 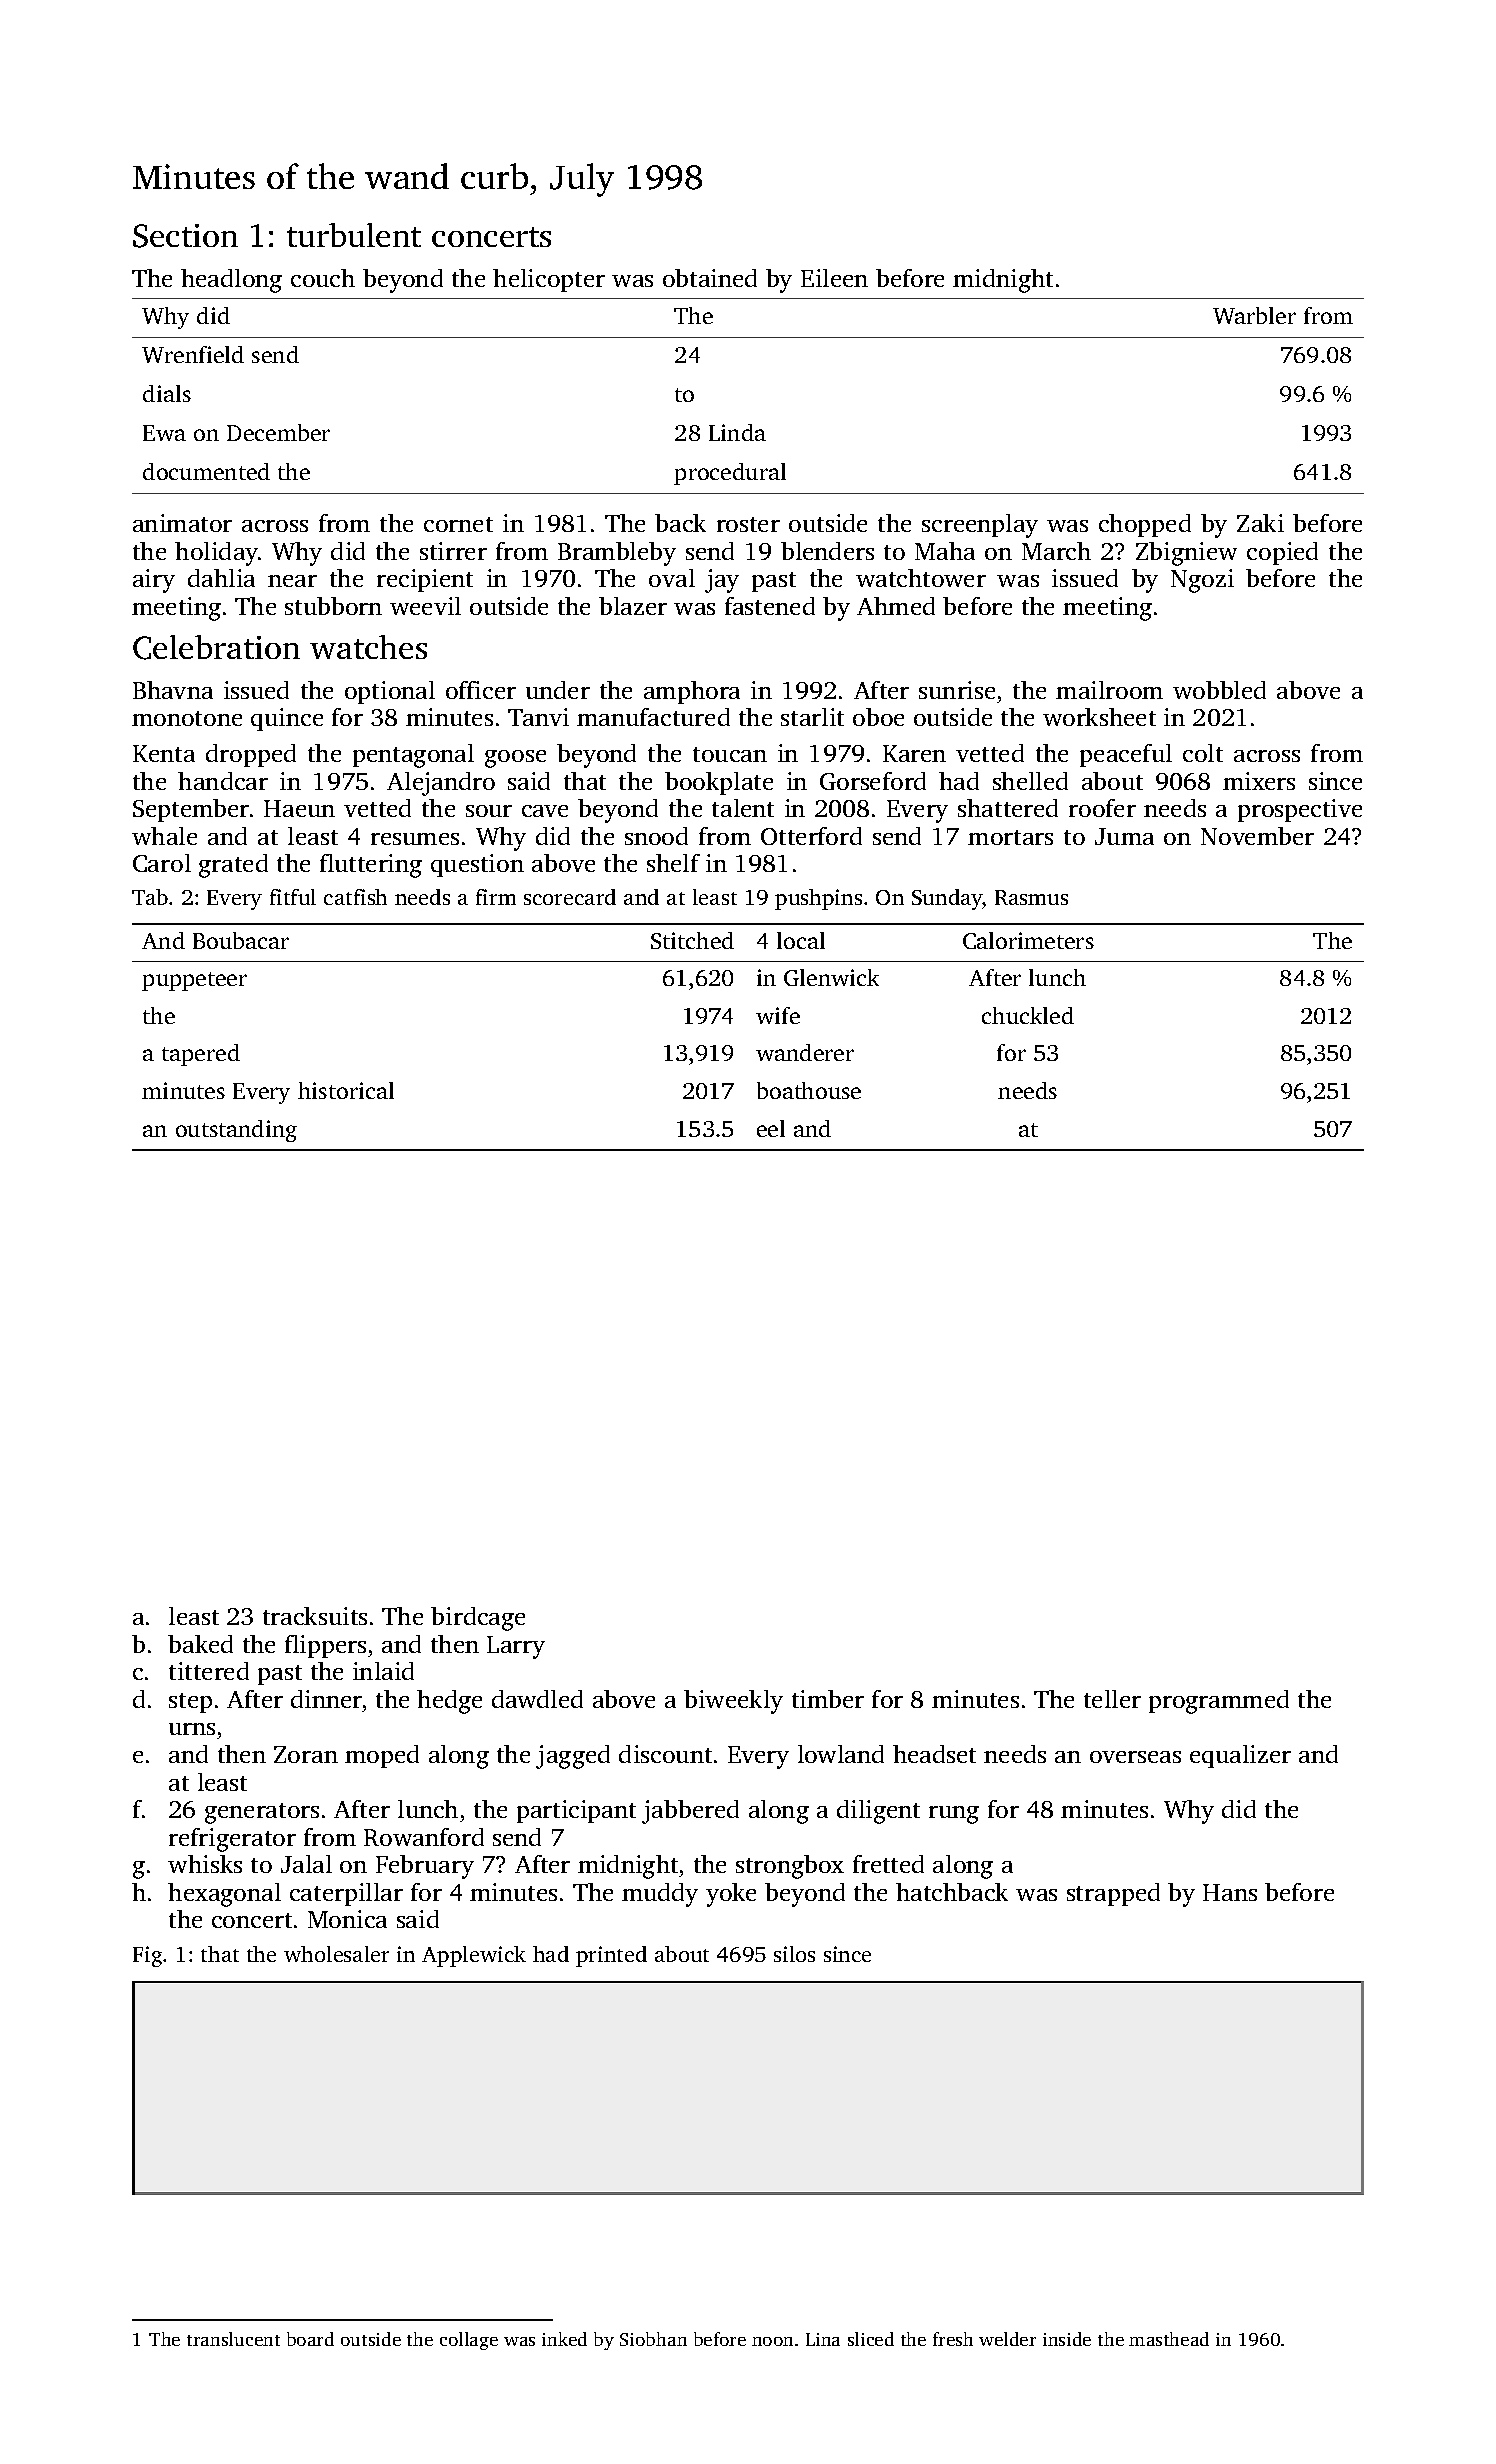 What do you see at coordinates (333, 606) in the image?
I see `stubborn` at bounding box center [333, 606].
